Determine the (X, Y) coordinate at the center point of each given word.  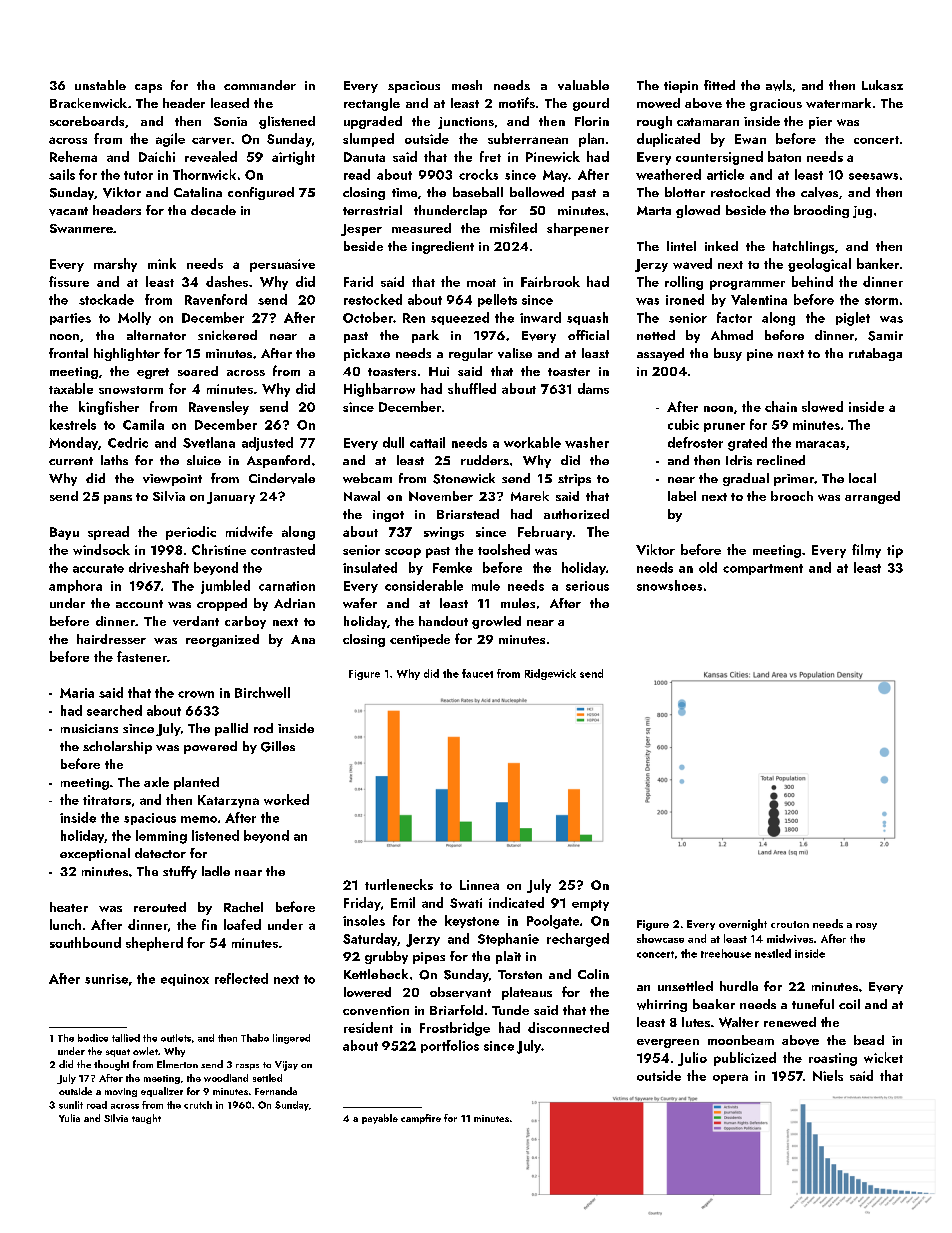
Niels (828, 1075)
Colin (593, 974)
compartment (763, 569)
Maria (77, 693)
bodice (93, 1038)
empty (590, 905)
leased (230, 103)
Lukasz (882, 85)
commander (260, 85)
